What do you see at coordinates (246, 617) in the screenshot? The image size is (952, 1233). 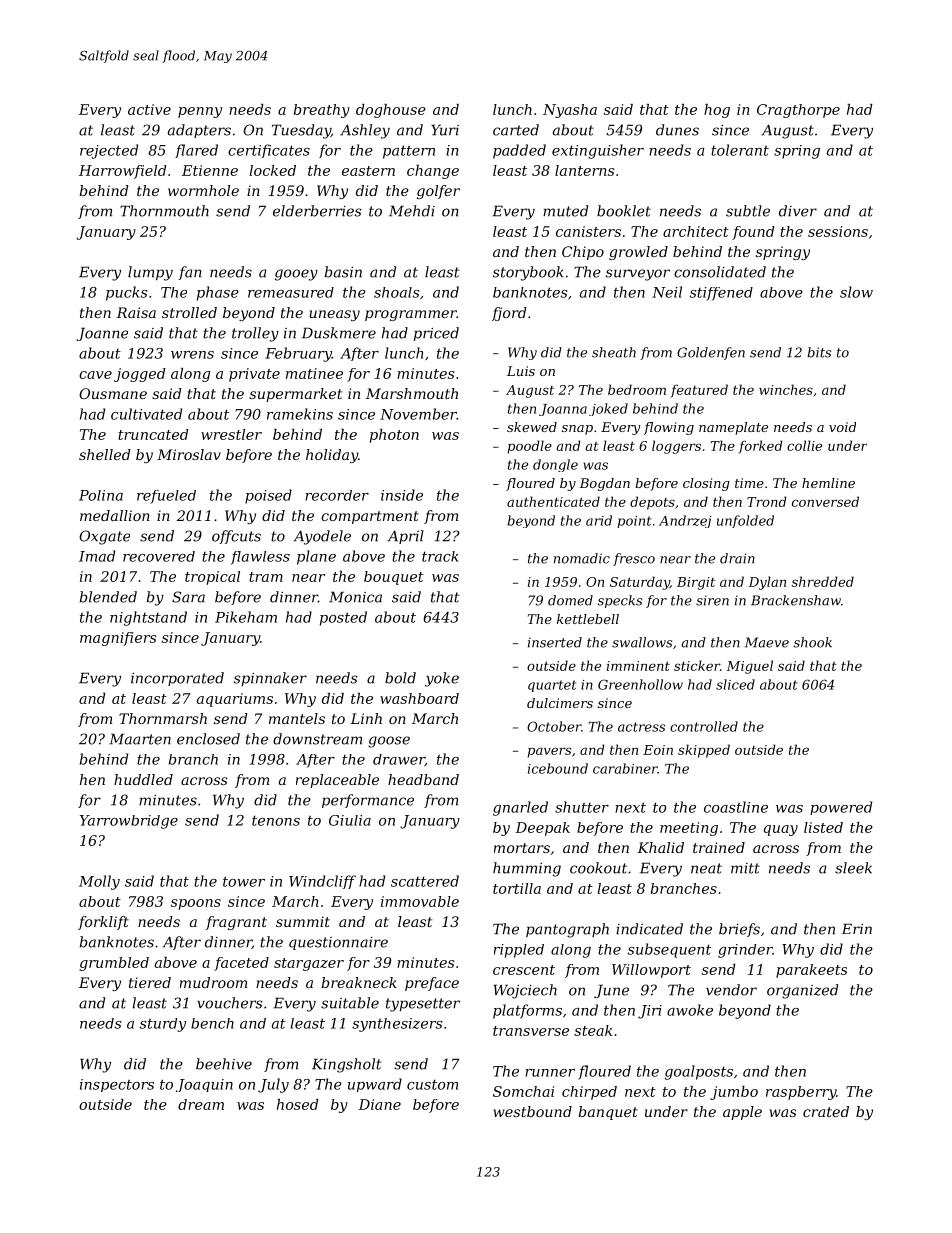 I see `Pikeham` at bounding box center [246, 617].
